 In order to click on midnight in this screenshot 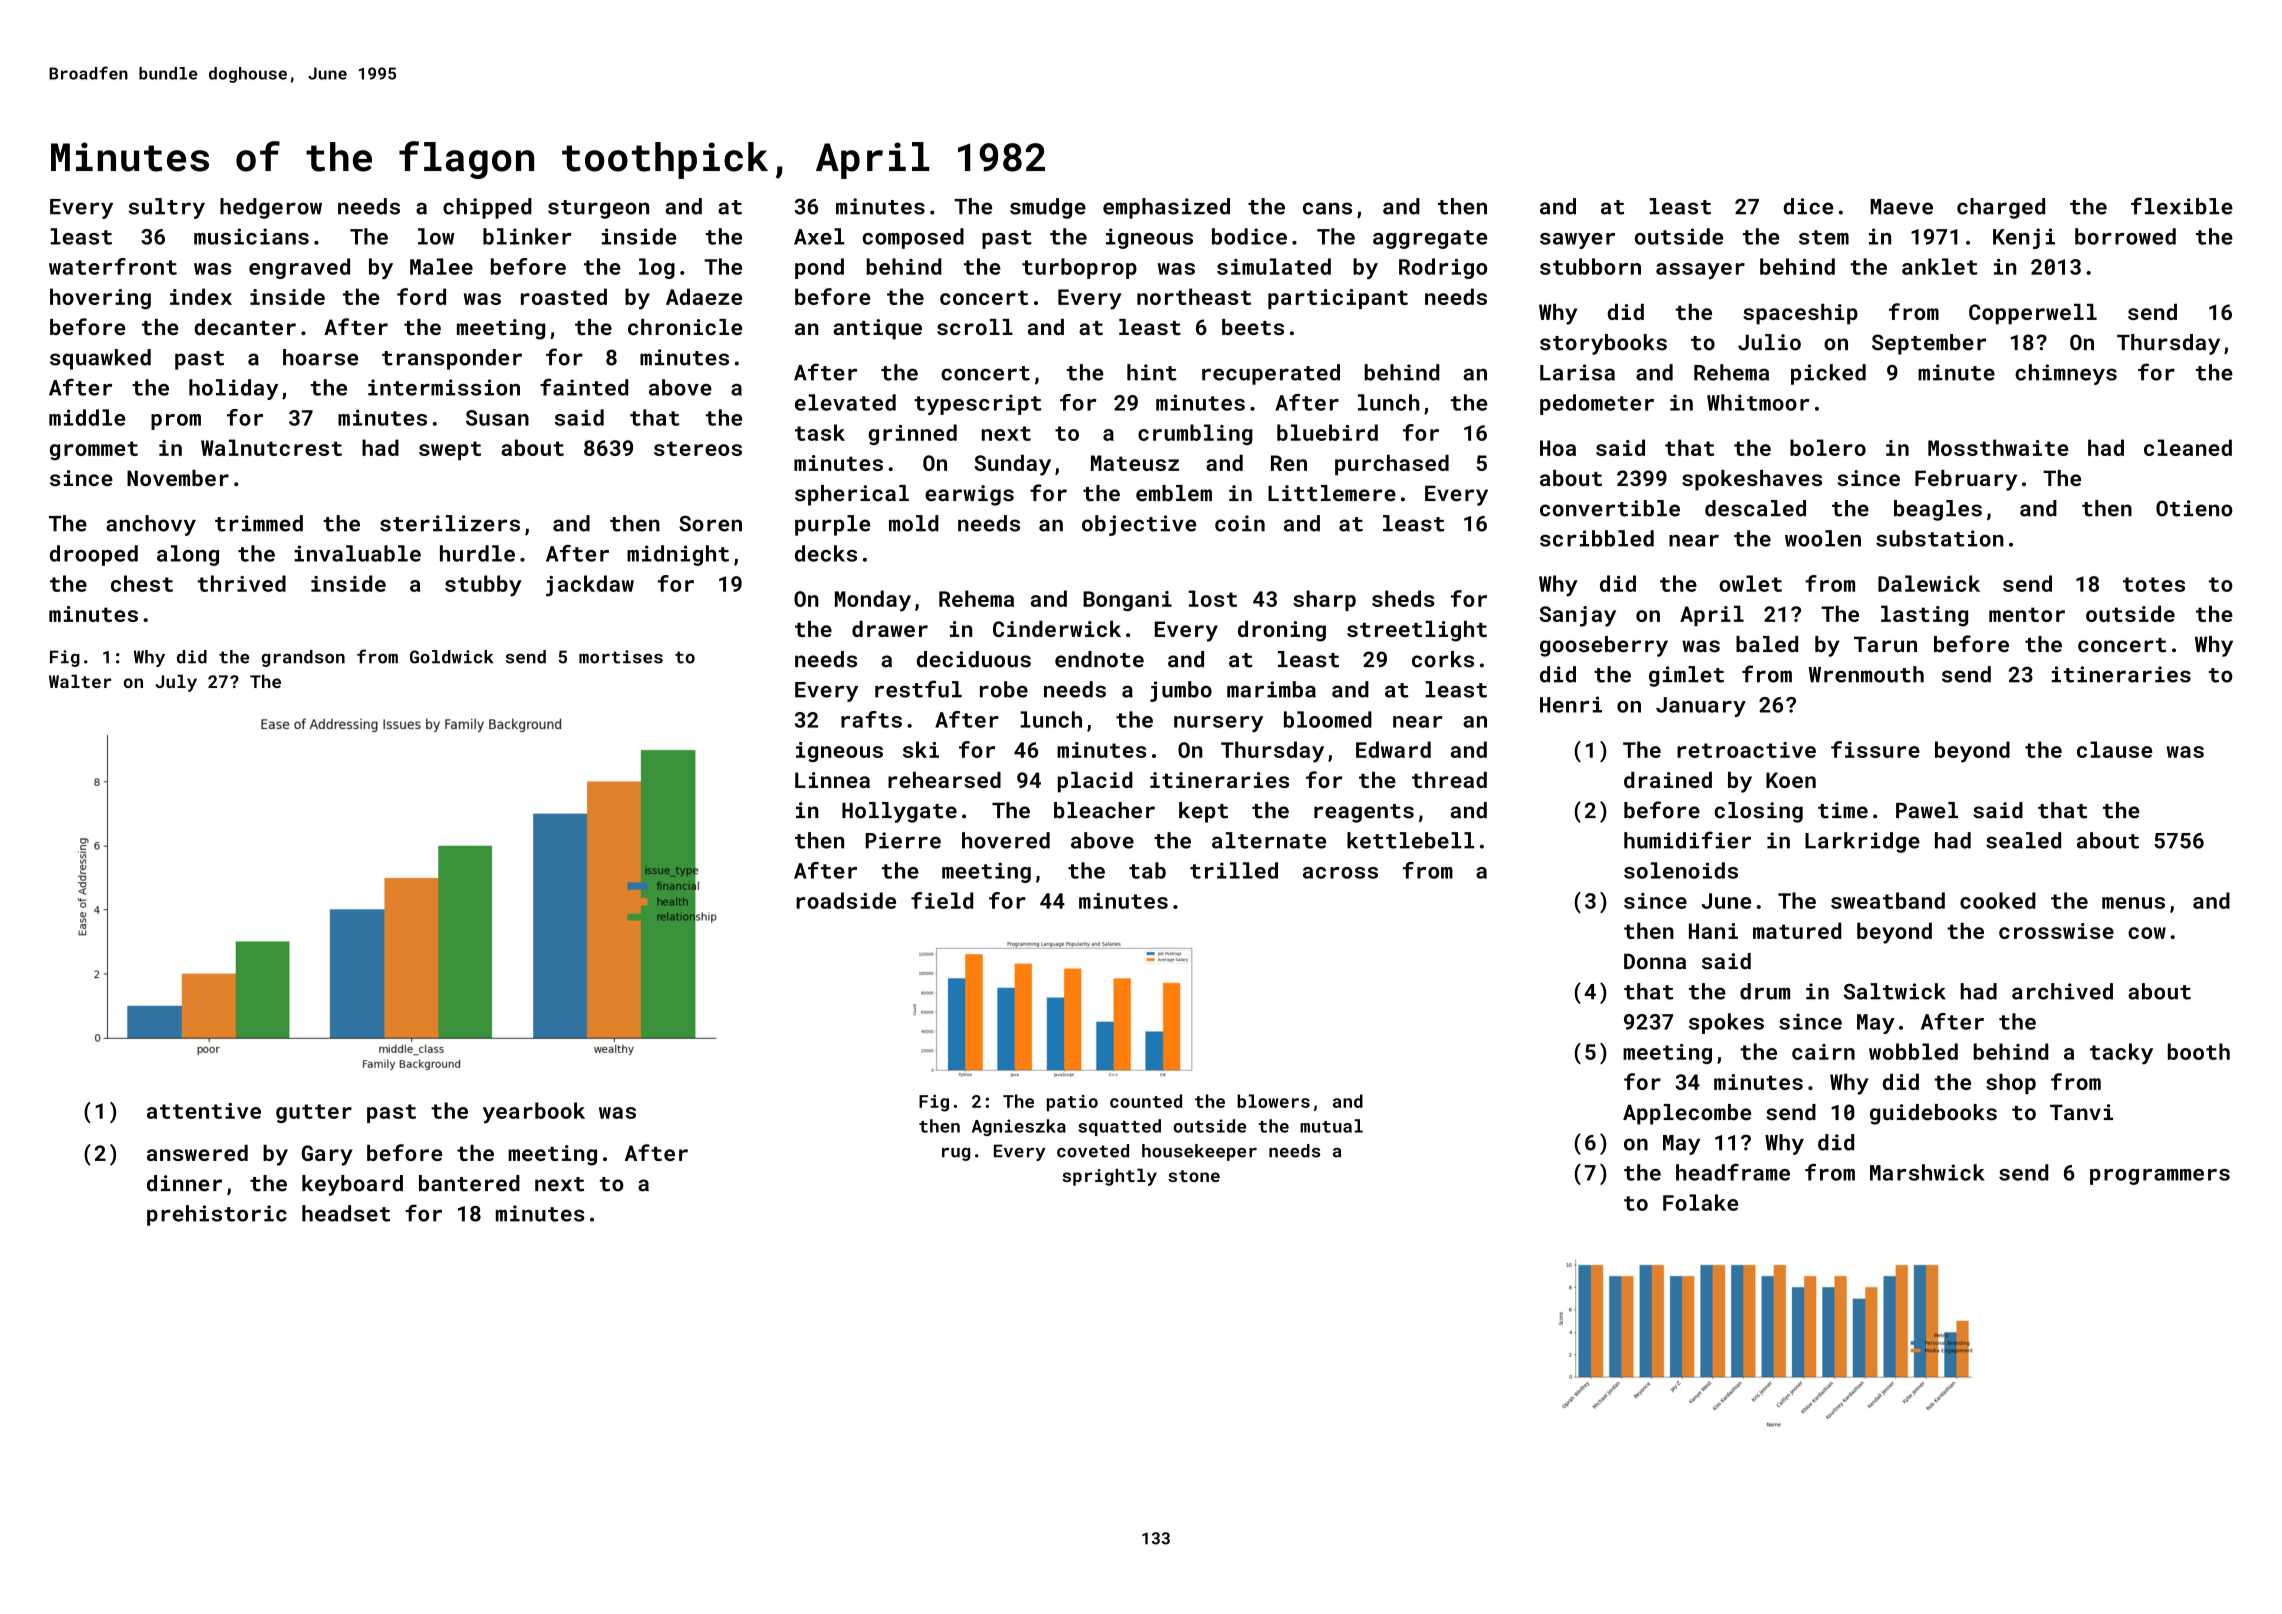, I will do `click(678, 555)`.
